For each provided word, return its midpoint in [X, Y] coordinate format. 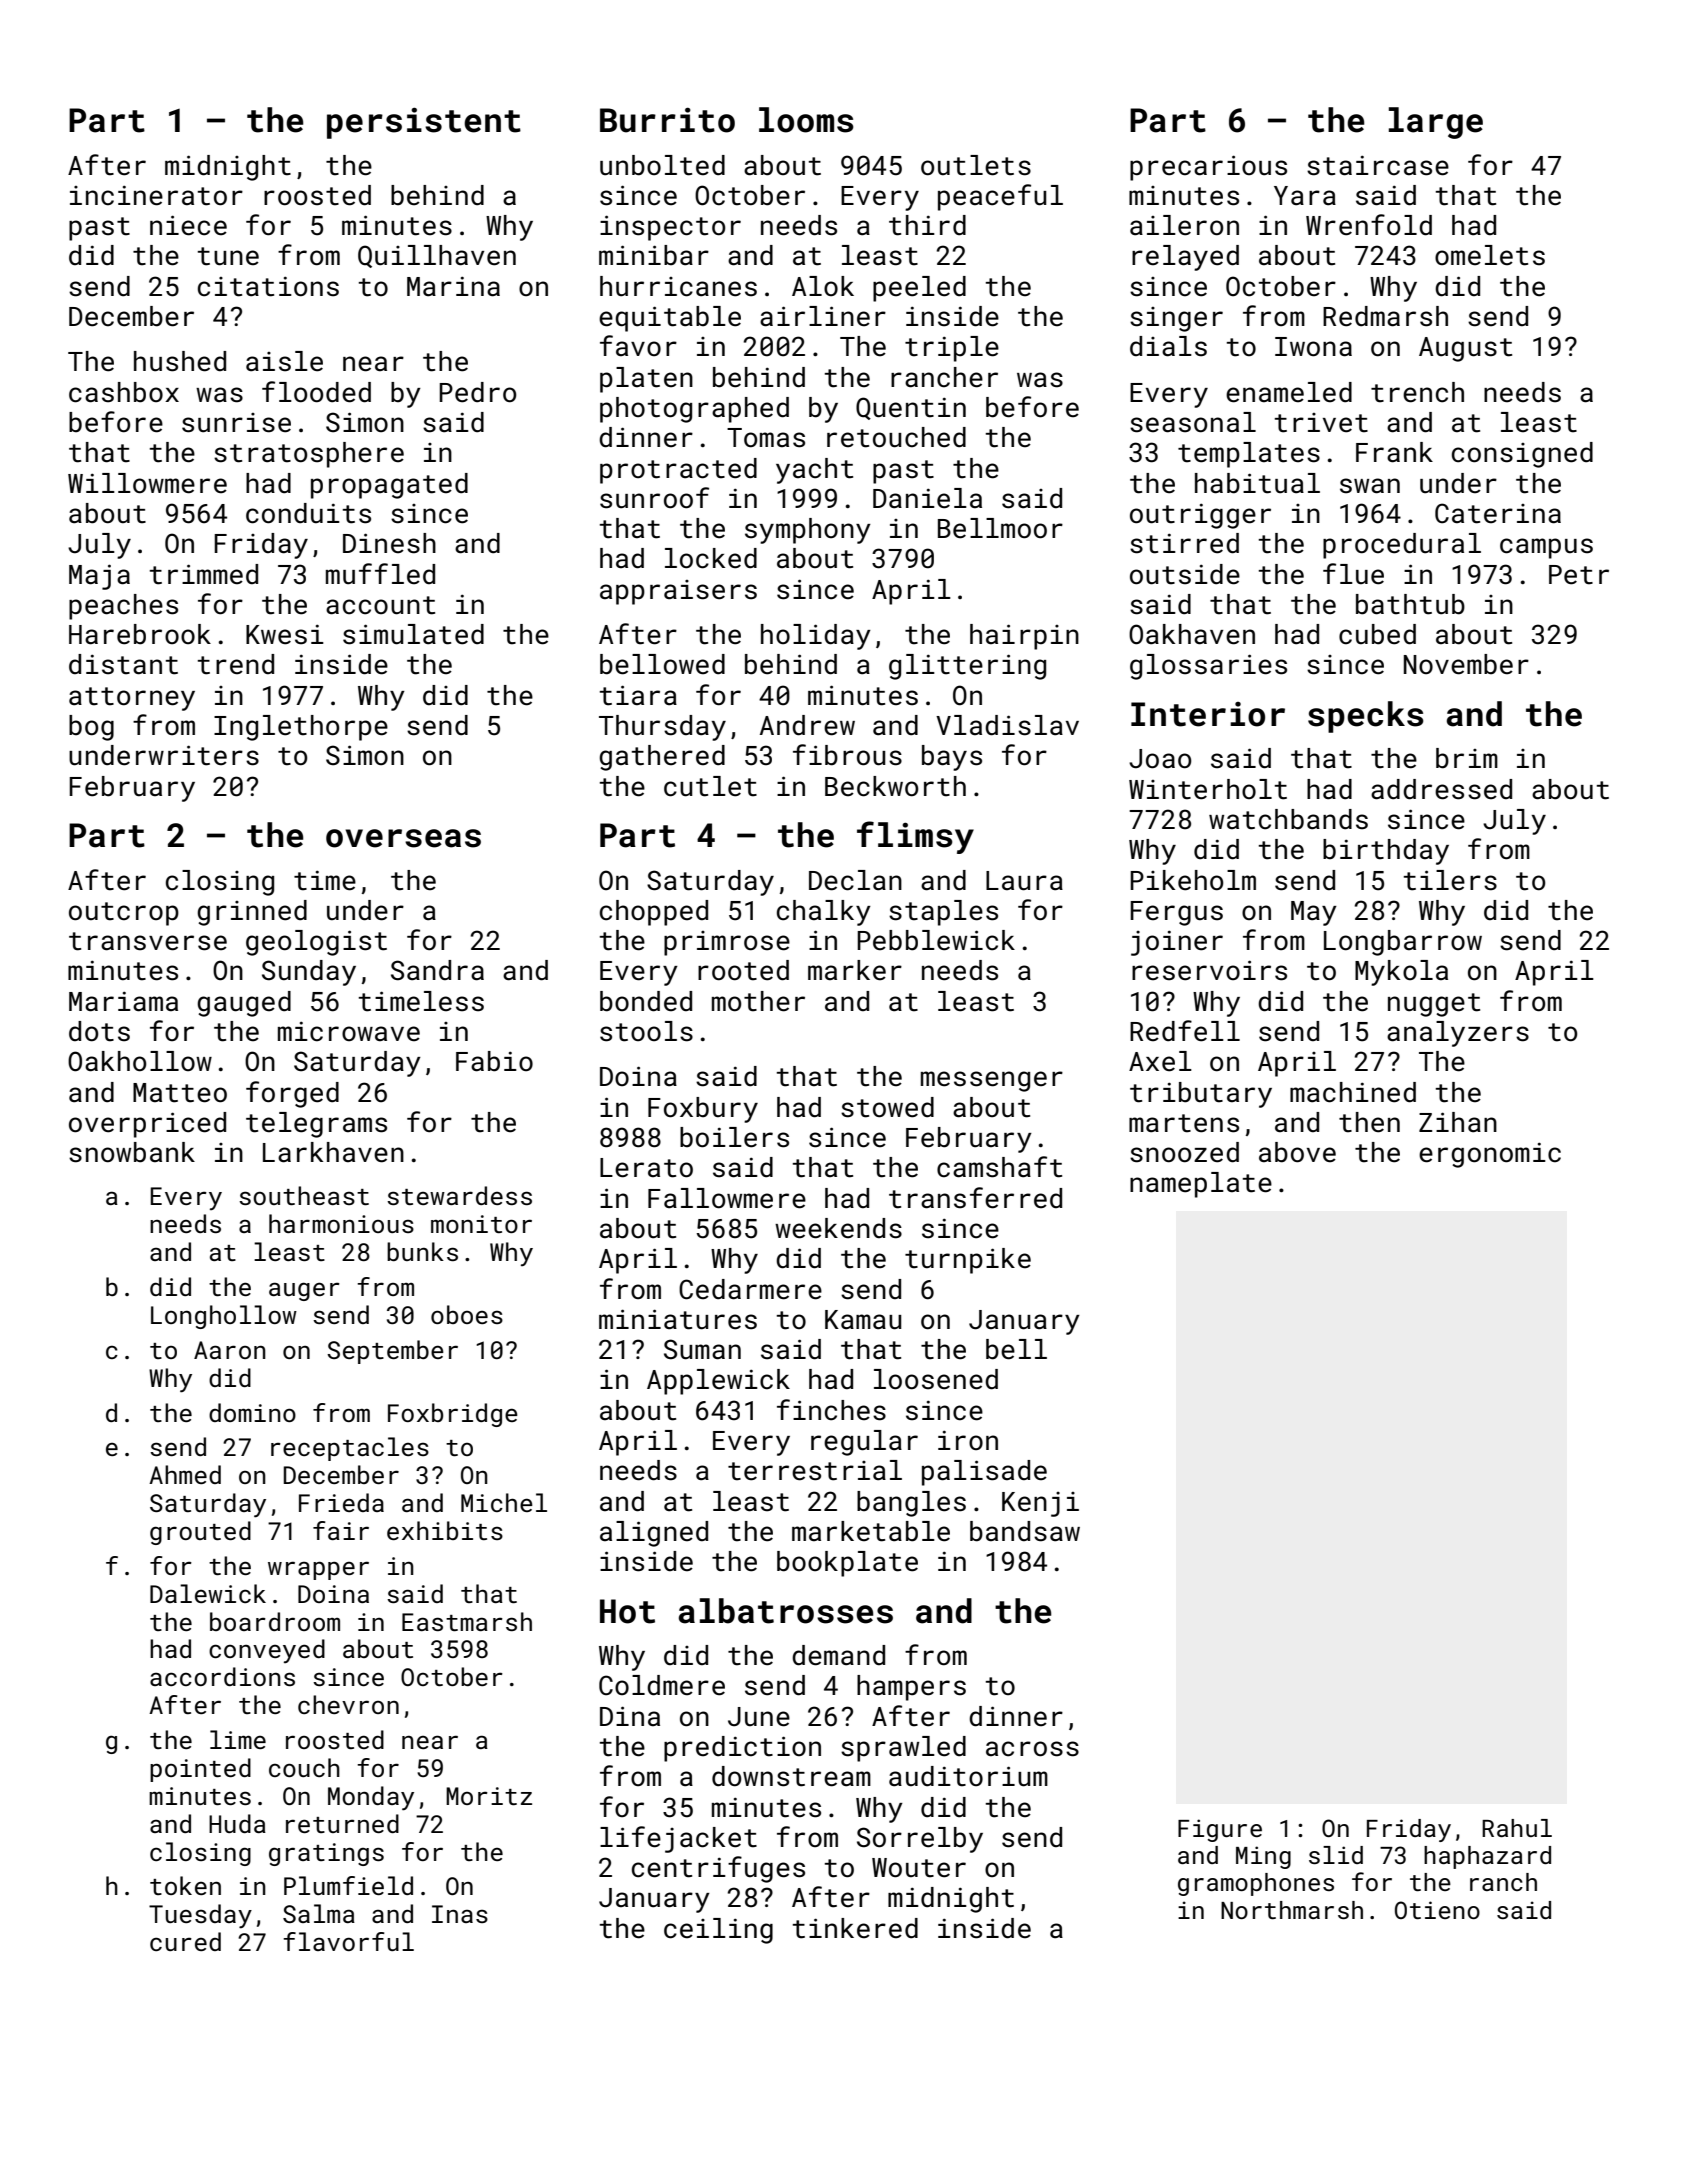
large [1436, 123]
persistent [424, 123]
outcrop [124, 914]
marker [855, 970]
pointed [200, 1770]
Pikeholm [1193, 880]
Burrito [667, 120]
